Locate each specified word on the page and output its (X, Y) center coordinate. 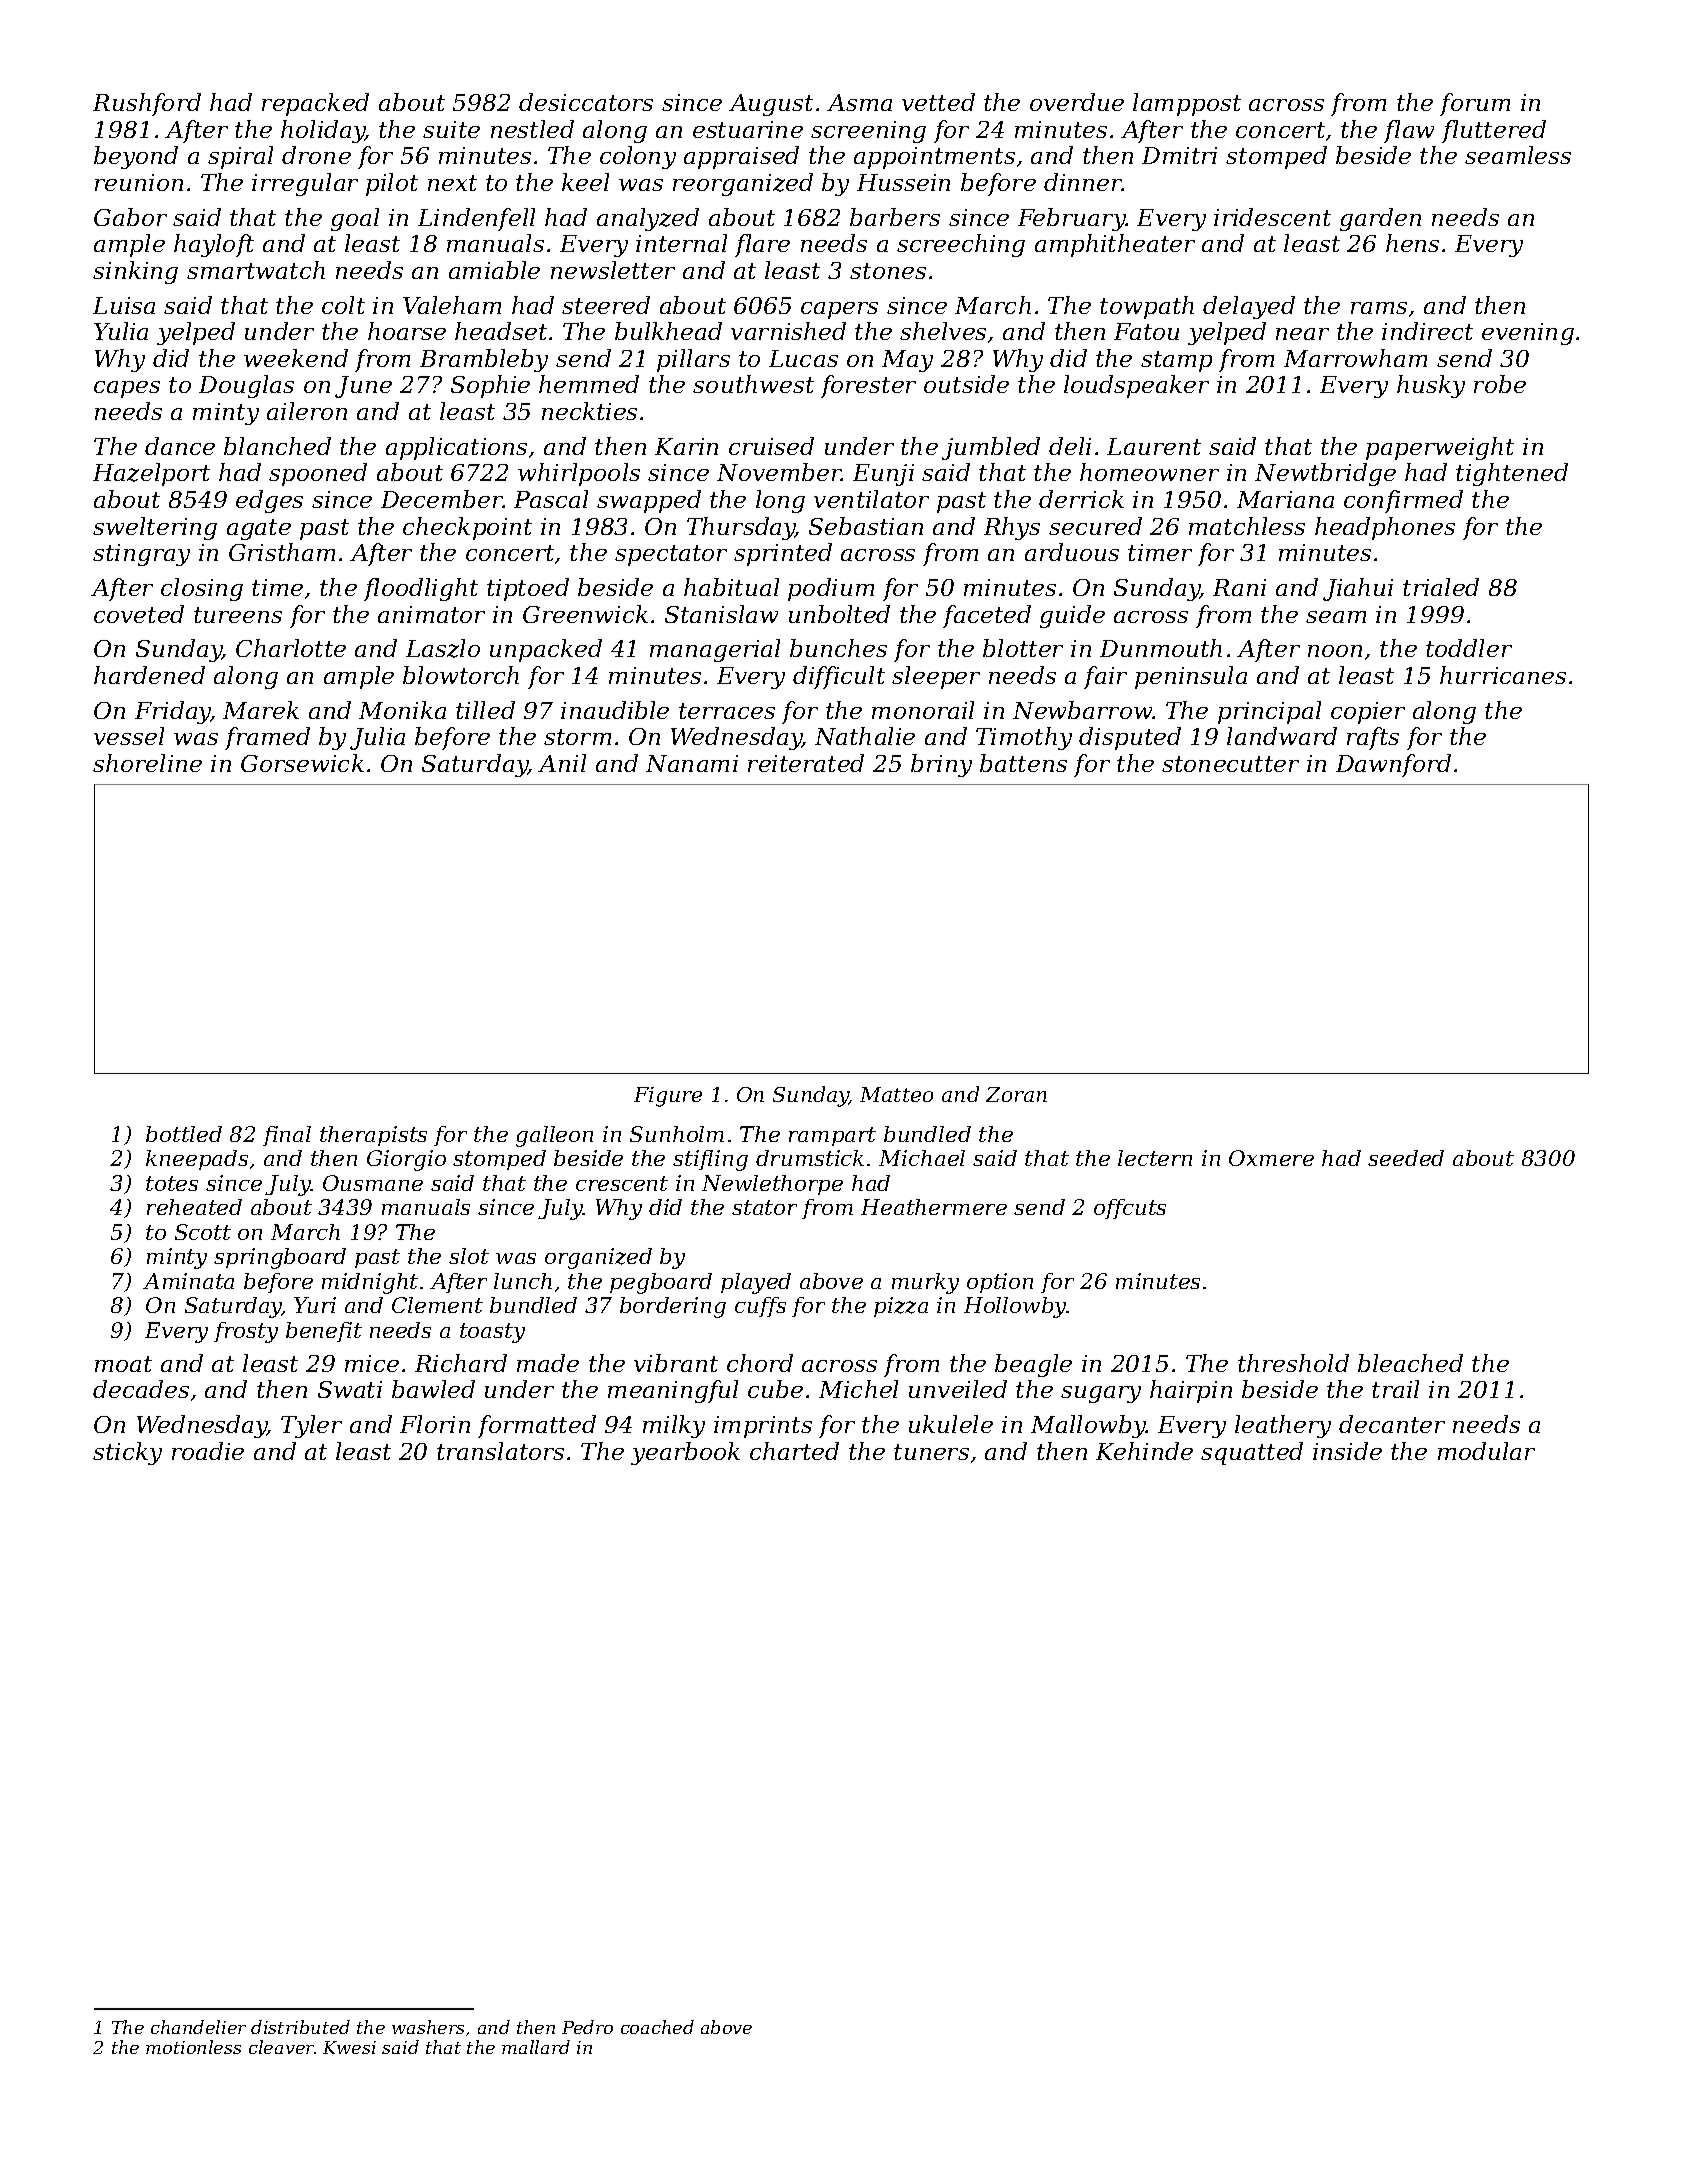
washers (428, 2027)
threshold (1293, 1363)
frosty (246, 1332)
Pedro (587, 2027)
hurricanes (1503, 675)
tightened (1512, 474)
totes (172, 1183)
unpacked (546, 650)
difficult (839, 677)
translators (500, 1451)
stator (764, 1207)
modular (1486, 1451)
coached (657, 2027)
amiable (494, 270)
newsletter (613, 270)
